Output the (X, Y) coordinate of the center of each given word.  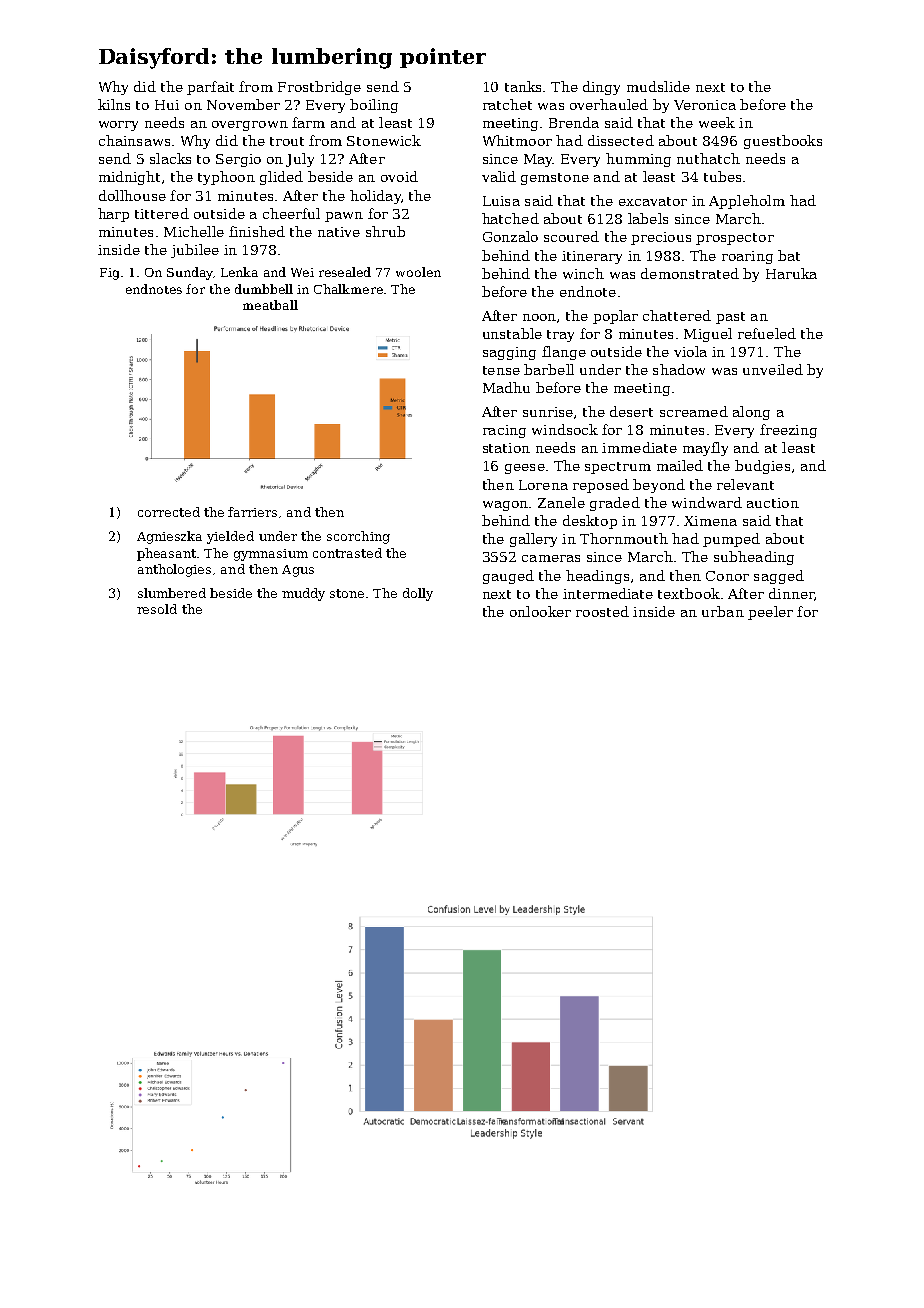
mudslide (658, 86)
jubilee (195, 251)
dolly (418, 594)
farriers (252, 512)
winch (583, 273)
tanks (523, 86)
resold (157, 609)
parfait (210, 88)
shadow (679, 369)
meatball (270, 305)
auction (773, 503)
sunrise (548, 412)
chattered (677, 315)
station (506, 448)
